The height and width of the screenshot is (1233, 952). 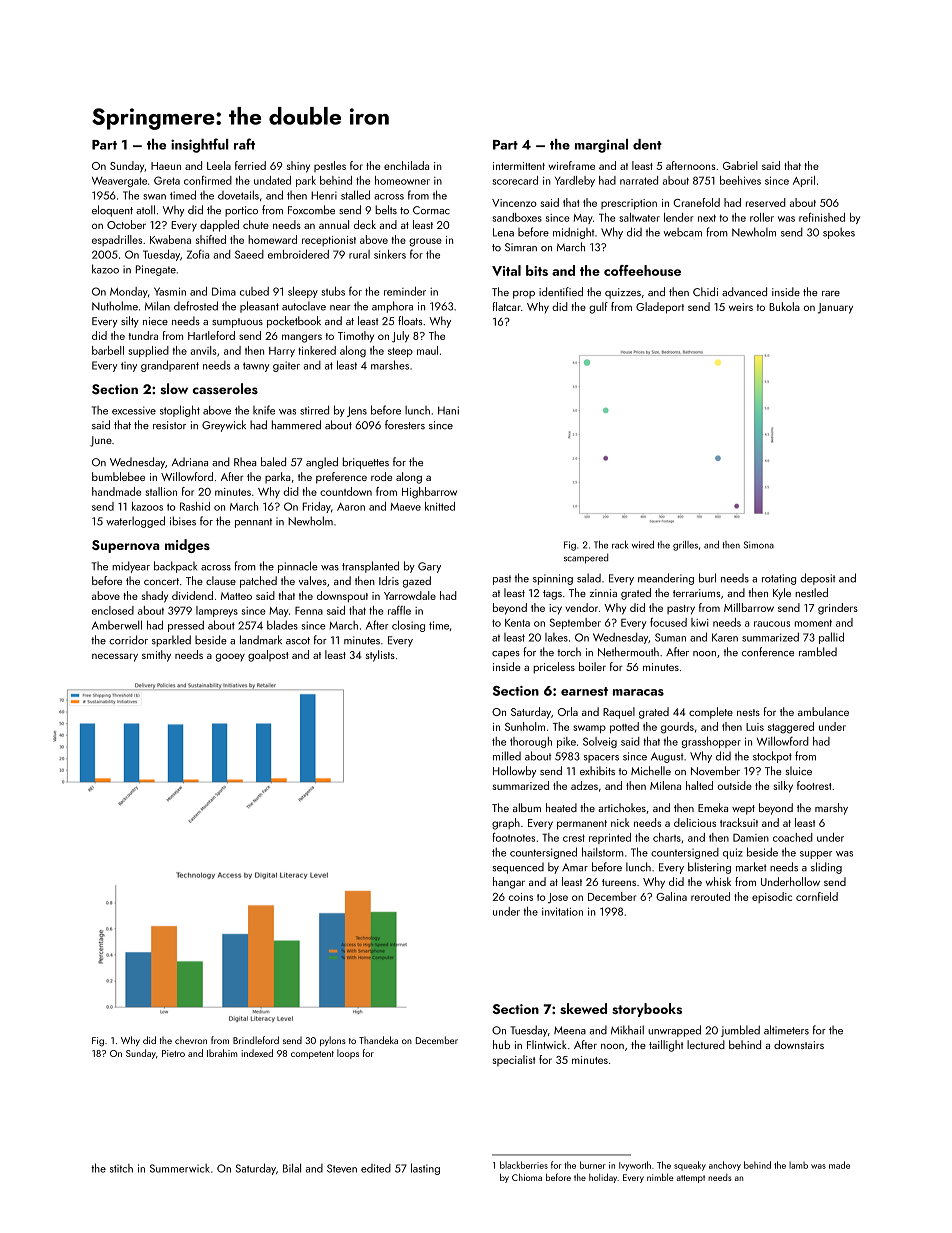 I want to click on Hani, so click(x=448, y=410).
